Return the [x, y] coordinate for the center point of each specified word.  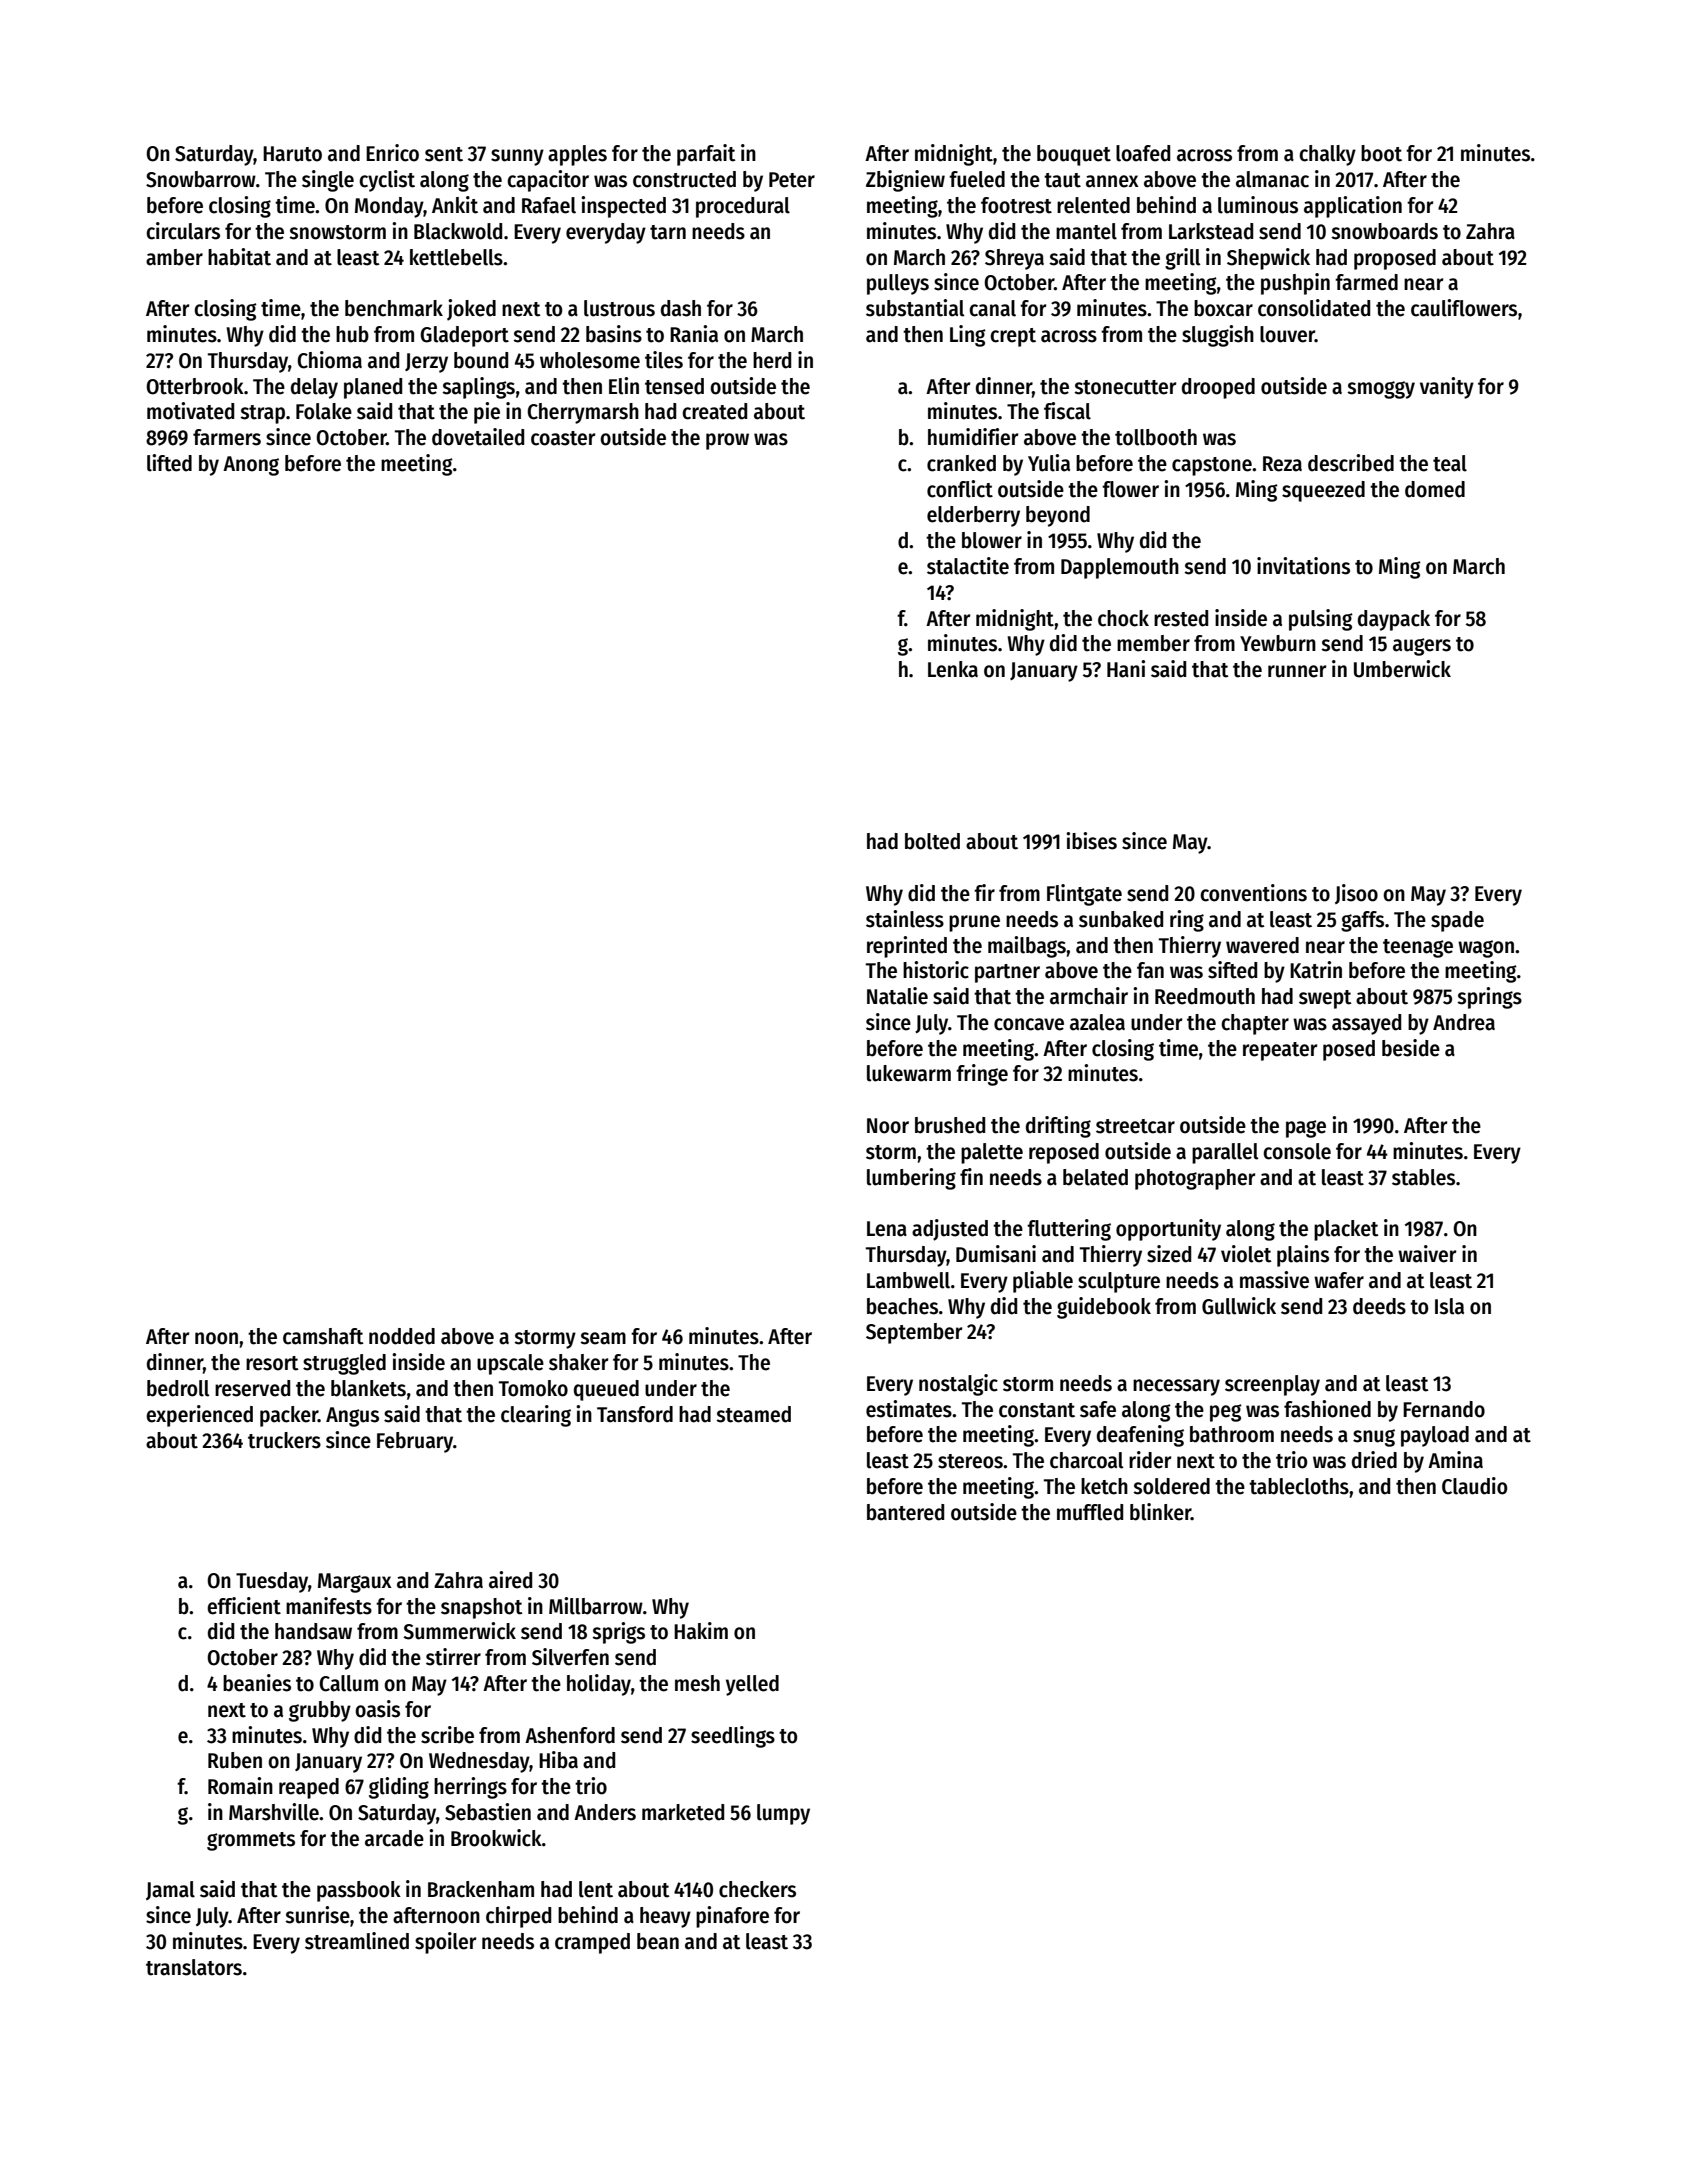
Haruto [292, 154]
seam [603, 1338]
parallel [1225, 1153]
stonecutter [1125, 387]
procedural [743, 207]
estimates [909, 1409]
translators [194, 1967]
